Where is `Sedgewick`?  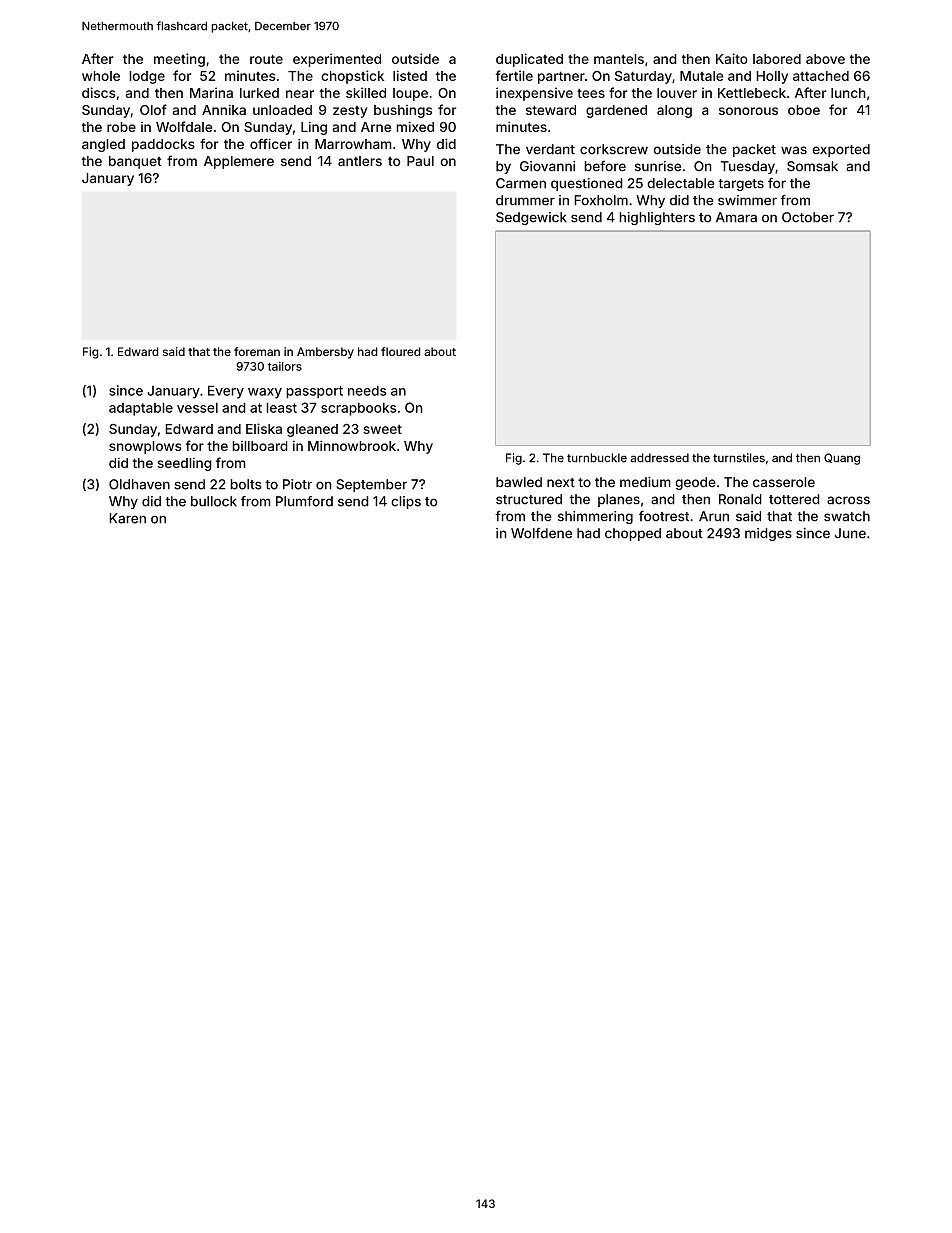
Sedgewick is located at coordinates (531, 218).
